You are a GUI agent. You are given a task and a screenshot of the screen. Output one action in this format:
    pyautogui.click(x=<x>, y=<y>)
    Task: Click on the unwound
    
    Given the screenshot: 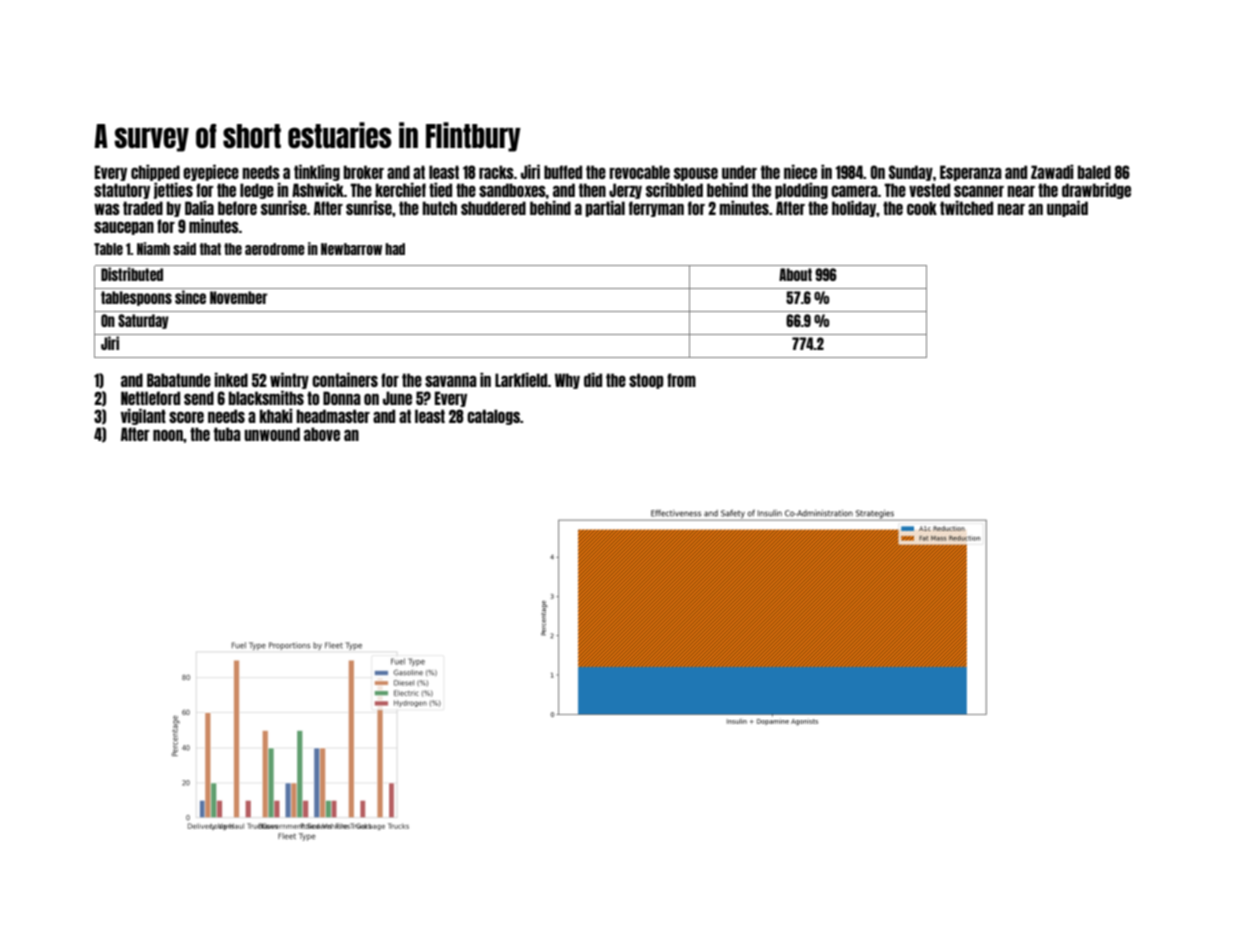 What is the action you would take?
    pyautogui.click(x=272, y=434)
